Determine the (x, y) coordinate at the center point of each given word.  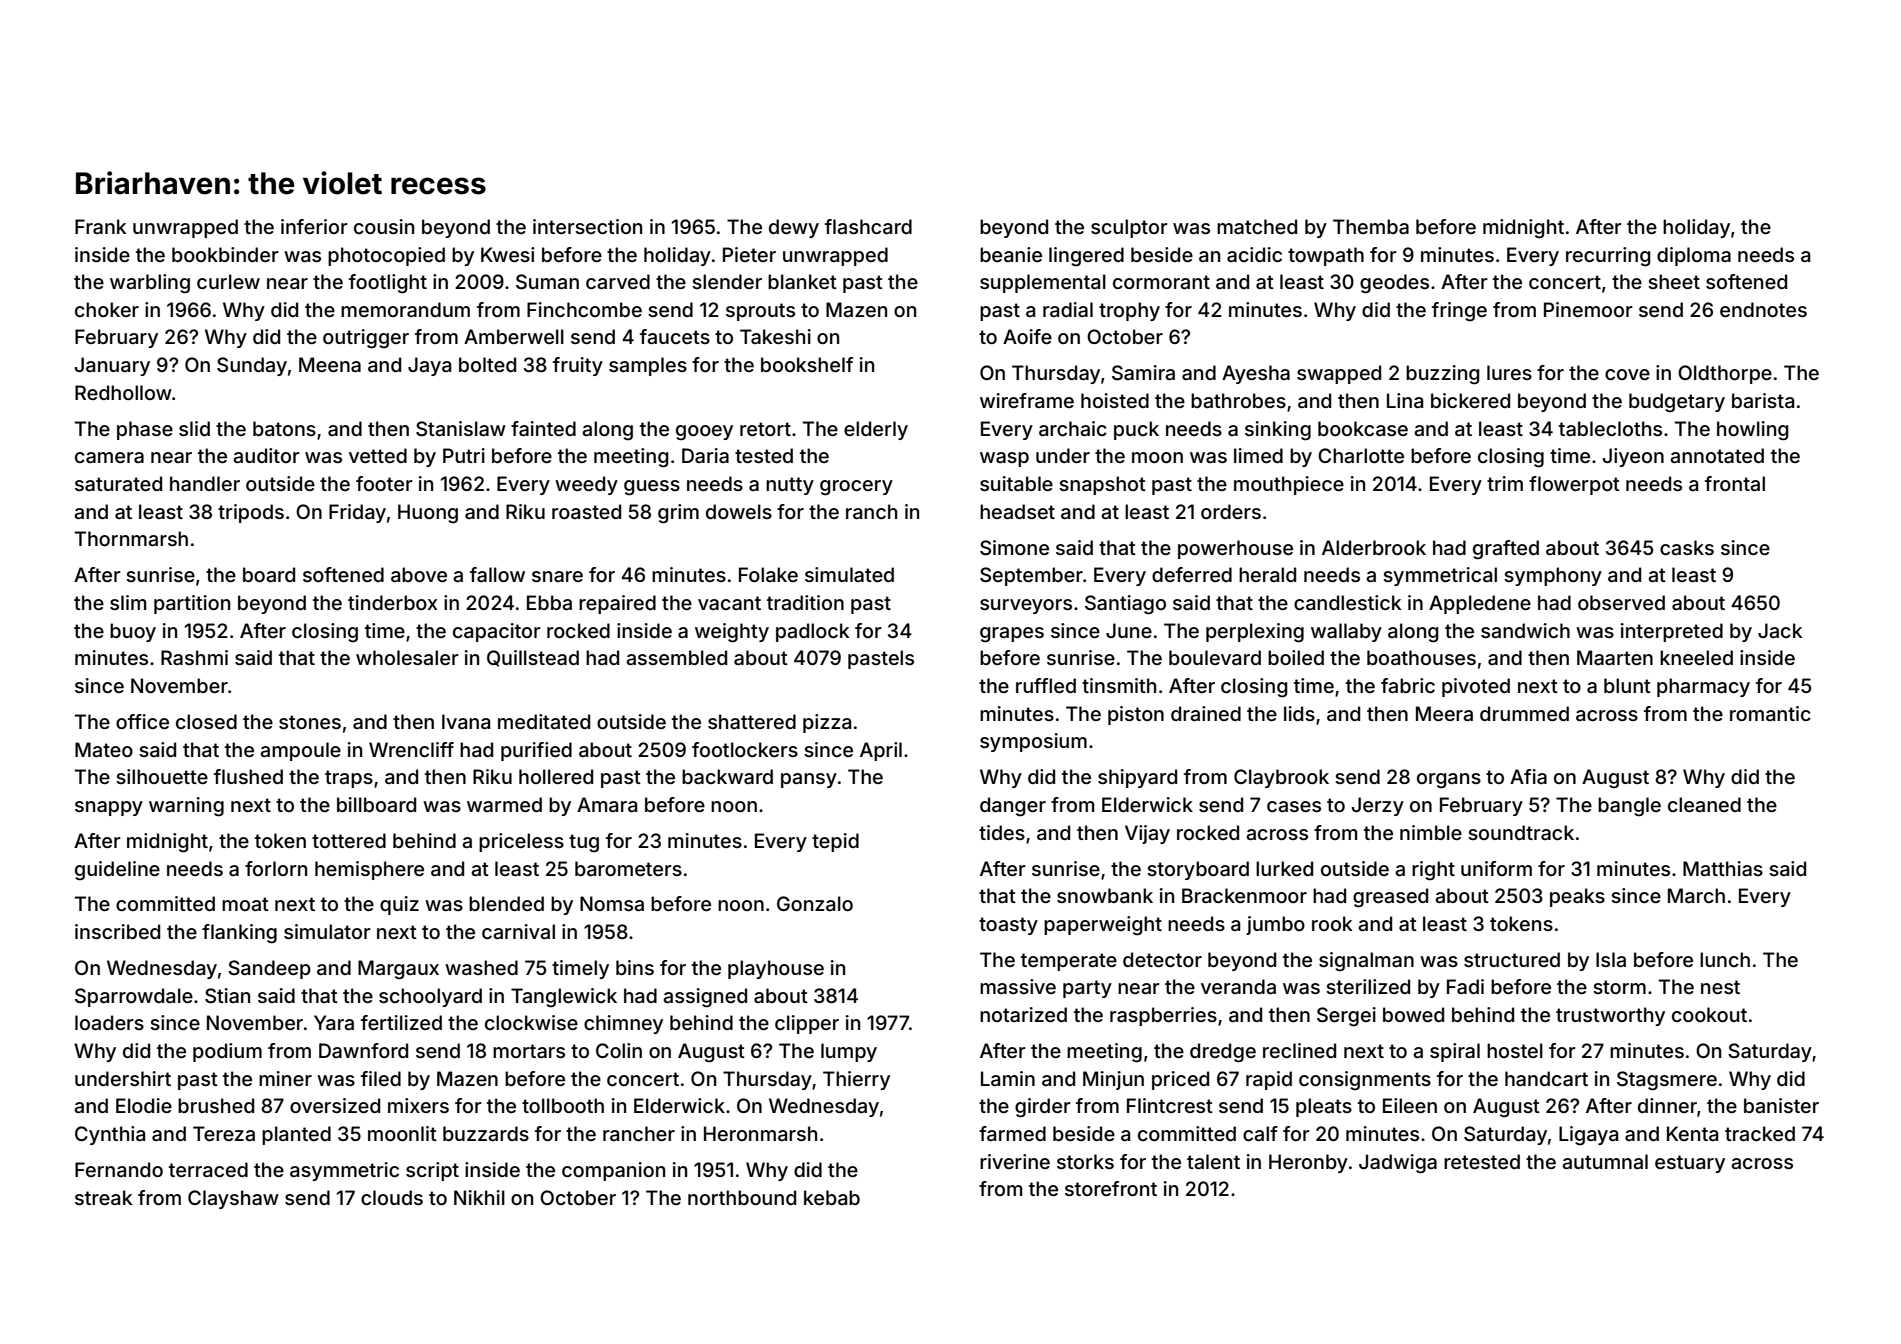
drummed (1524, 713)
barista (1763, 400)
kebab (832, 1197)
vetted (378, 455)
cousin (384, 226)
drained (1206, 713)
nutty (790, 486)
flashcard (868, 226)
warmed (504, 804)
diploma (1694, 256)
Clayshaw (233, 1199)
